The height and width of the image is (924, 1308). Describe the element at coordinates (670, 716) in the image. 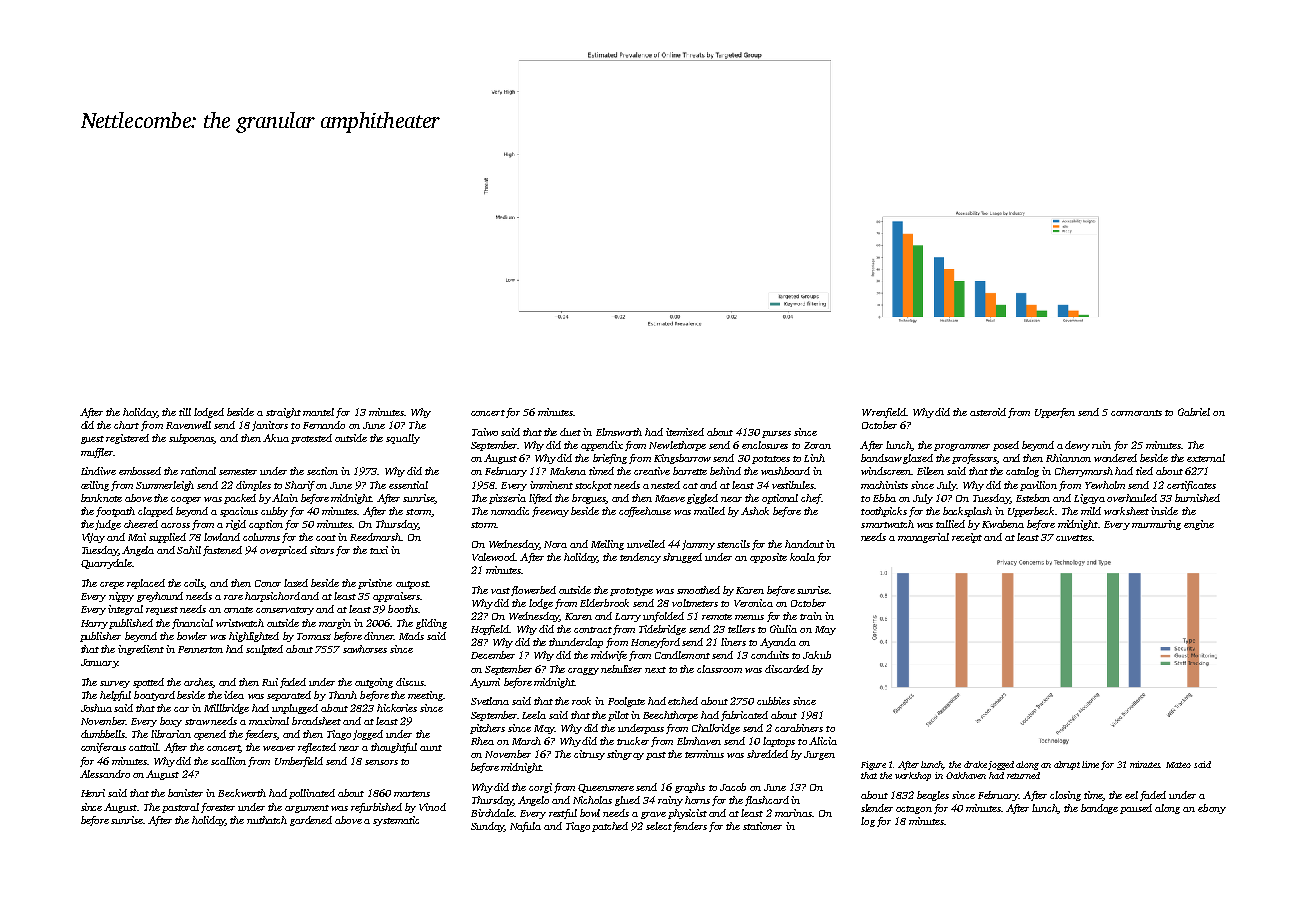

I see `Beechthorpe` at that location.
